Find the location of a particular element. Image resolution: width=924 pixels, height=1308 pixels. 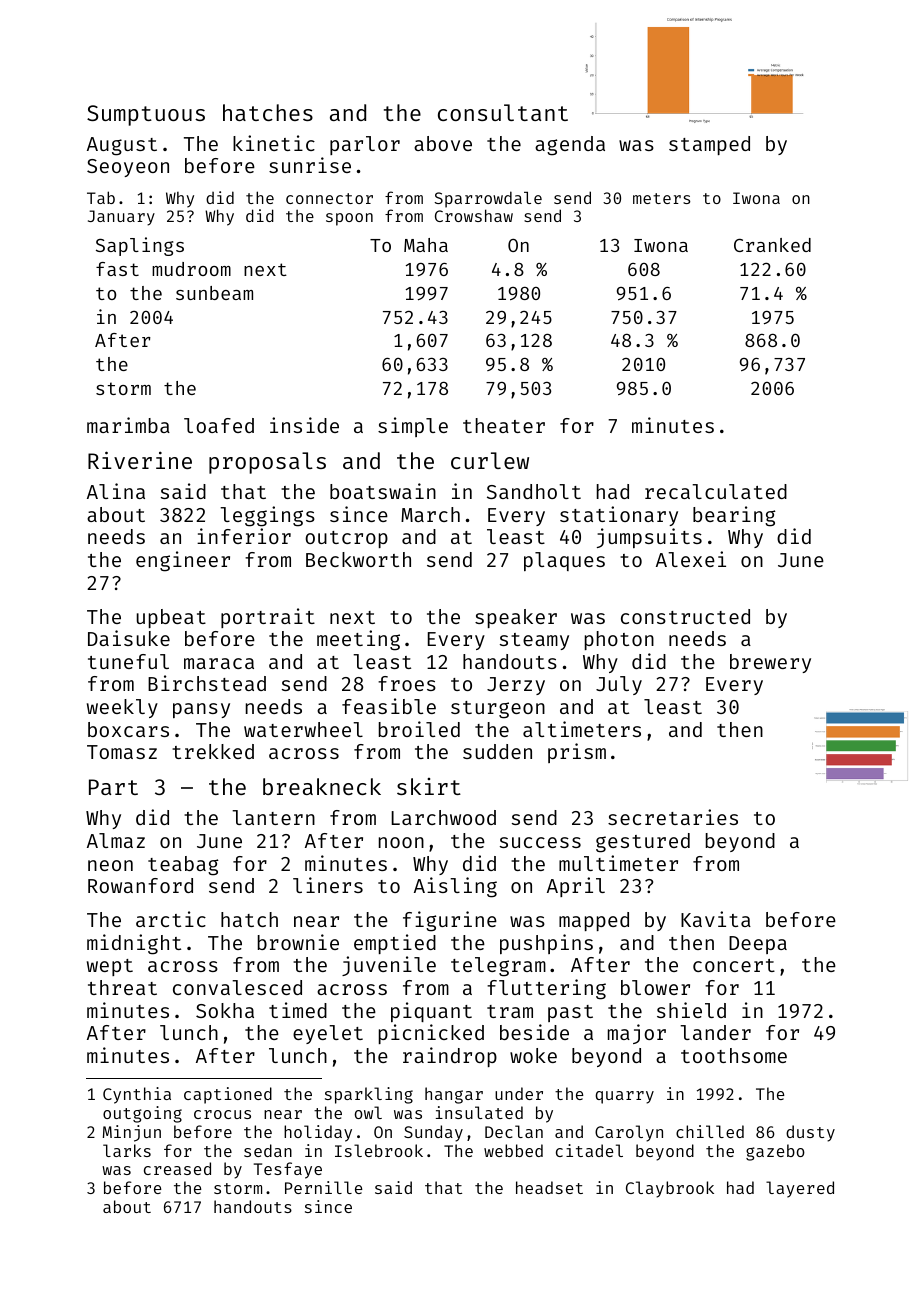

marimba is located at coordinates (128, 425).
